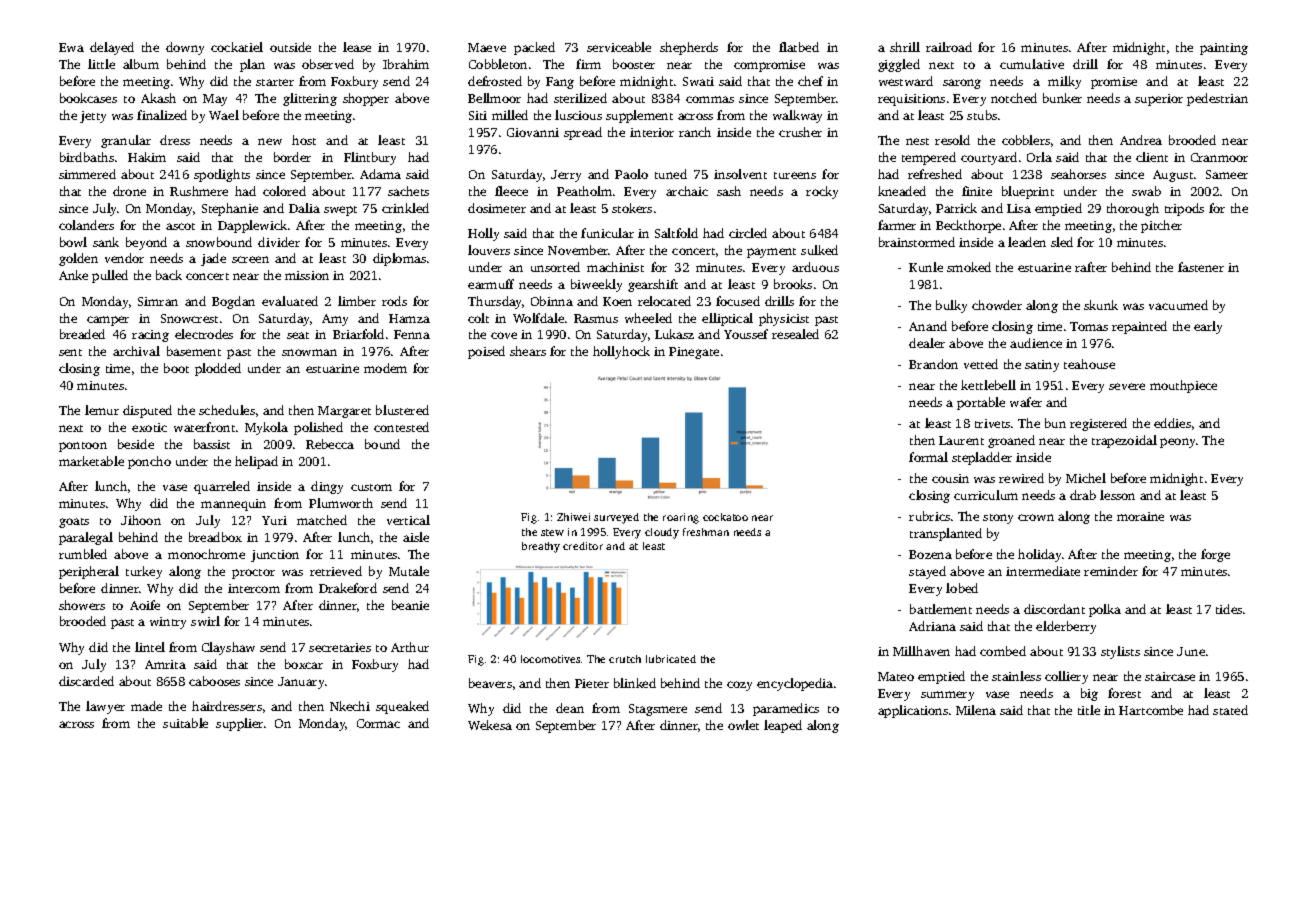 This page has height=924, width=1308. What do you see at coordinates (1217, 99) in the page?
I see `pedestrian` at bounding box center [1217, 99].
